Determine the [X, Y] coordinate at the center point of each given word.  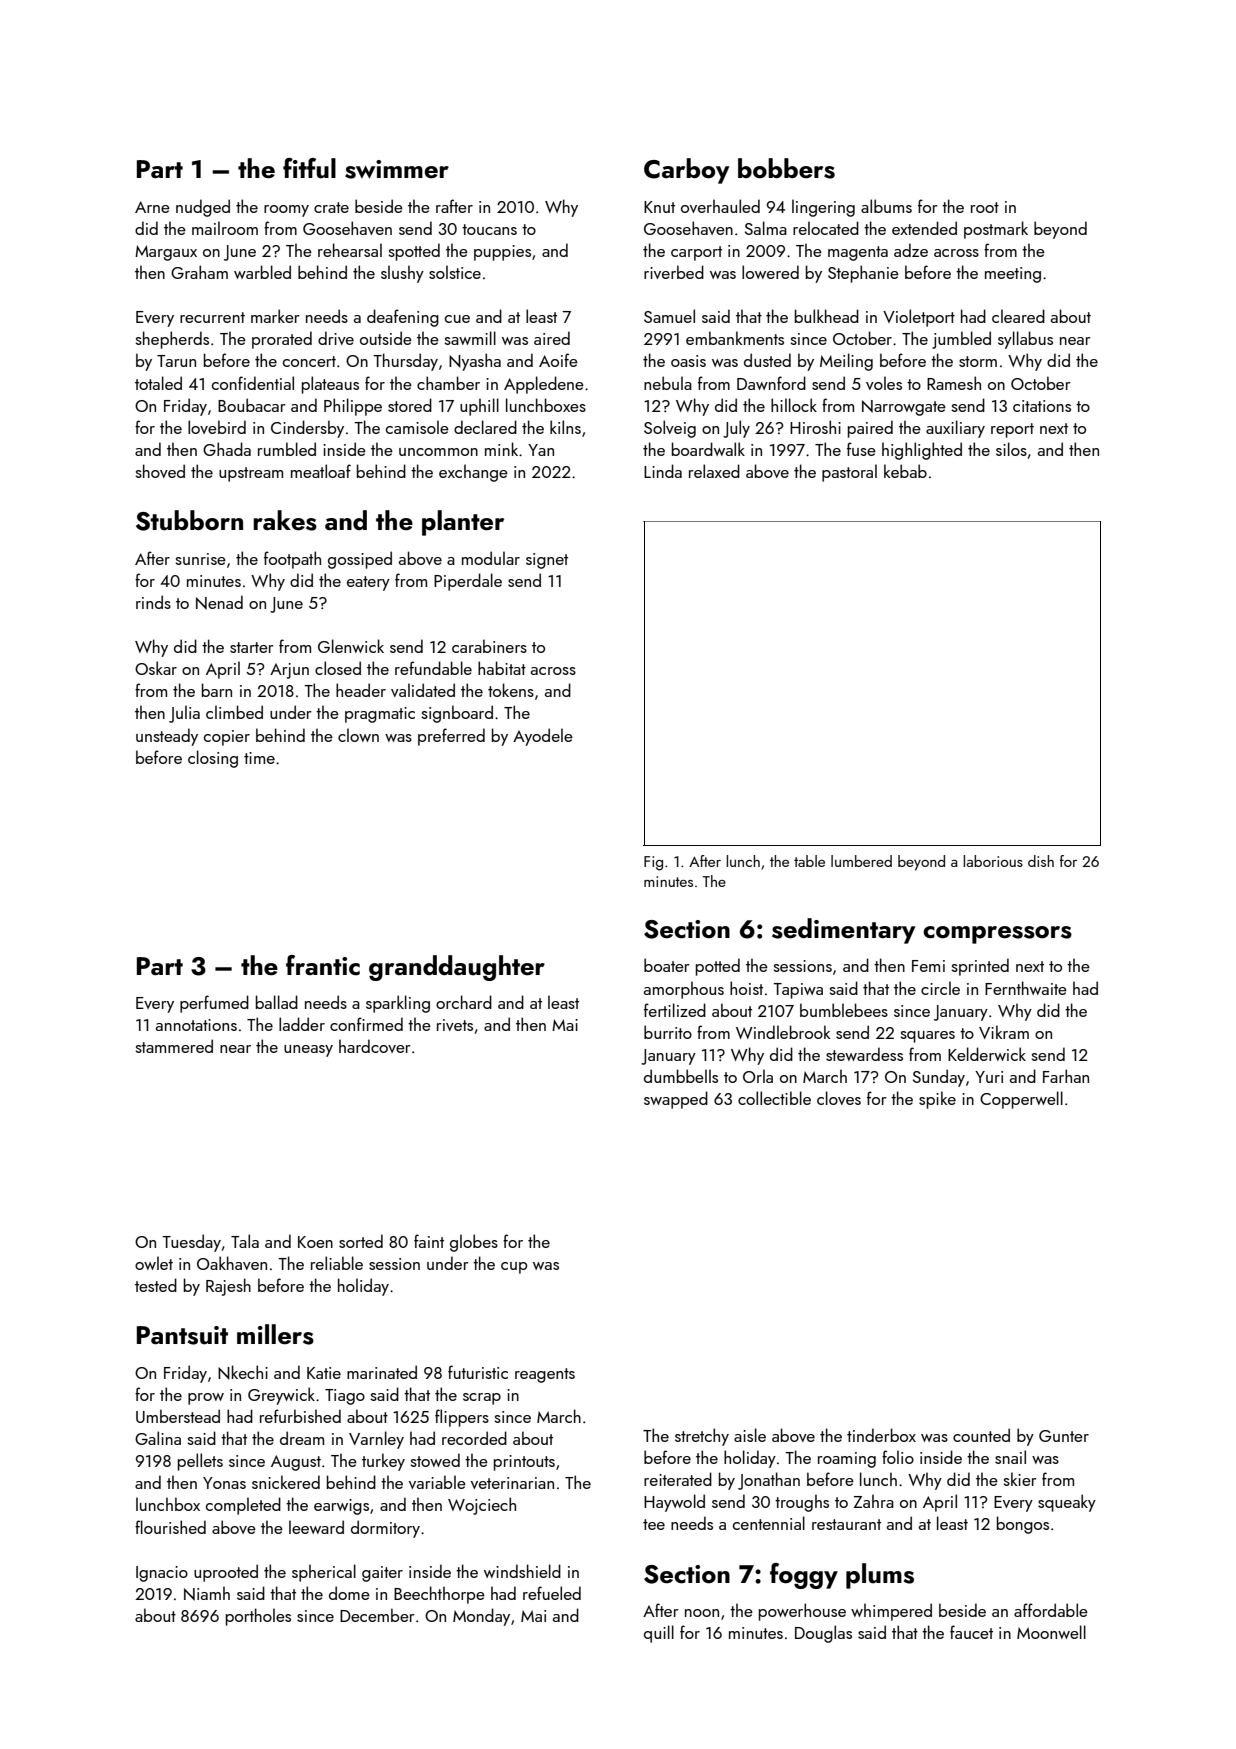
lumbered [861, 861]
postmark [996, 230]
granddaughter [457, 968]
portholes [258, 1617]
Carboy [686, 171]
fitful [309, 168]
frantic [323, 965]
